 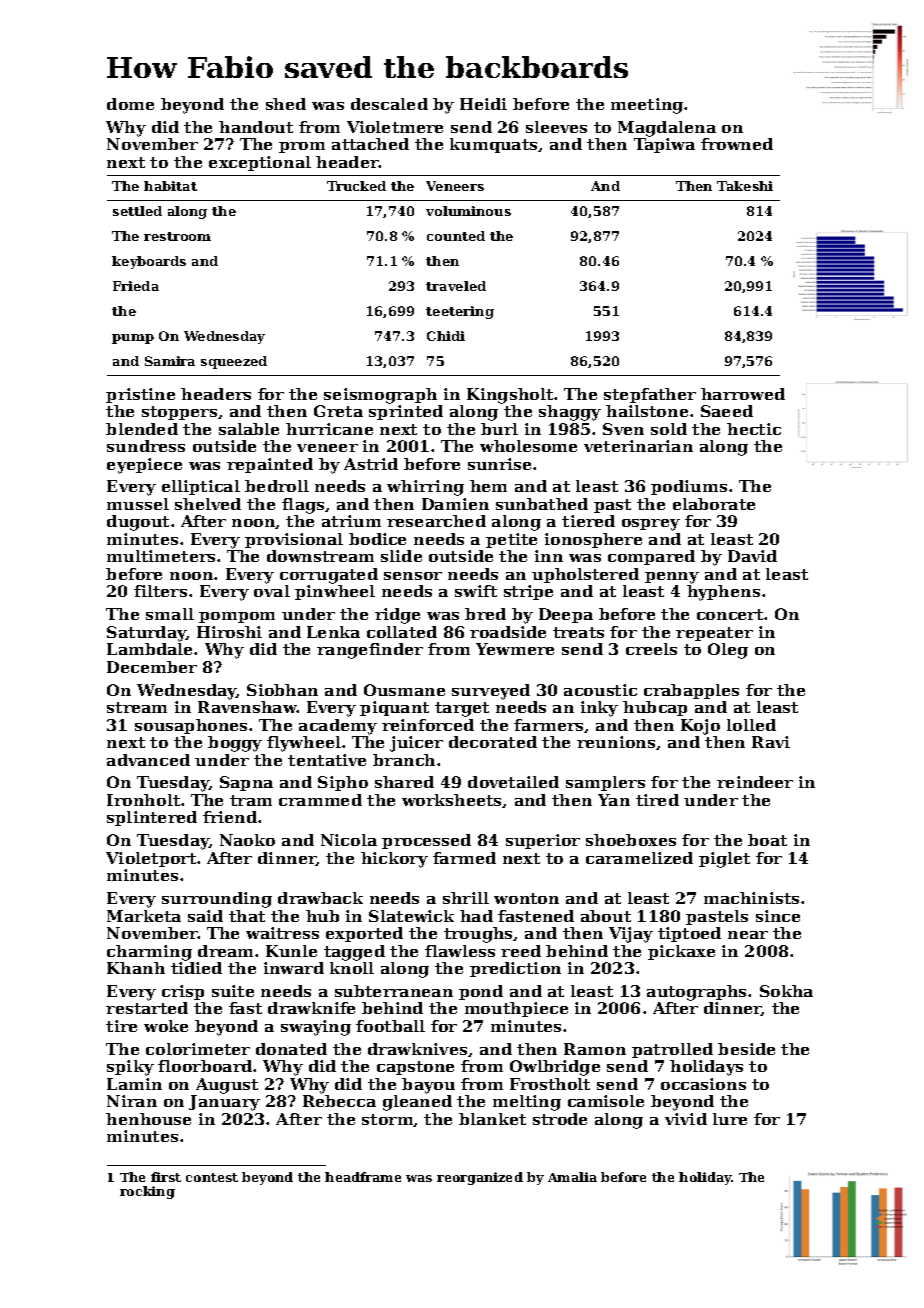 I want to click on Sipho, so click(x=343, y=783).
